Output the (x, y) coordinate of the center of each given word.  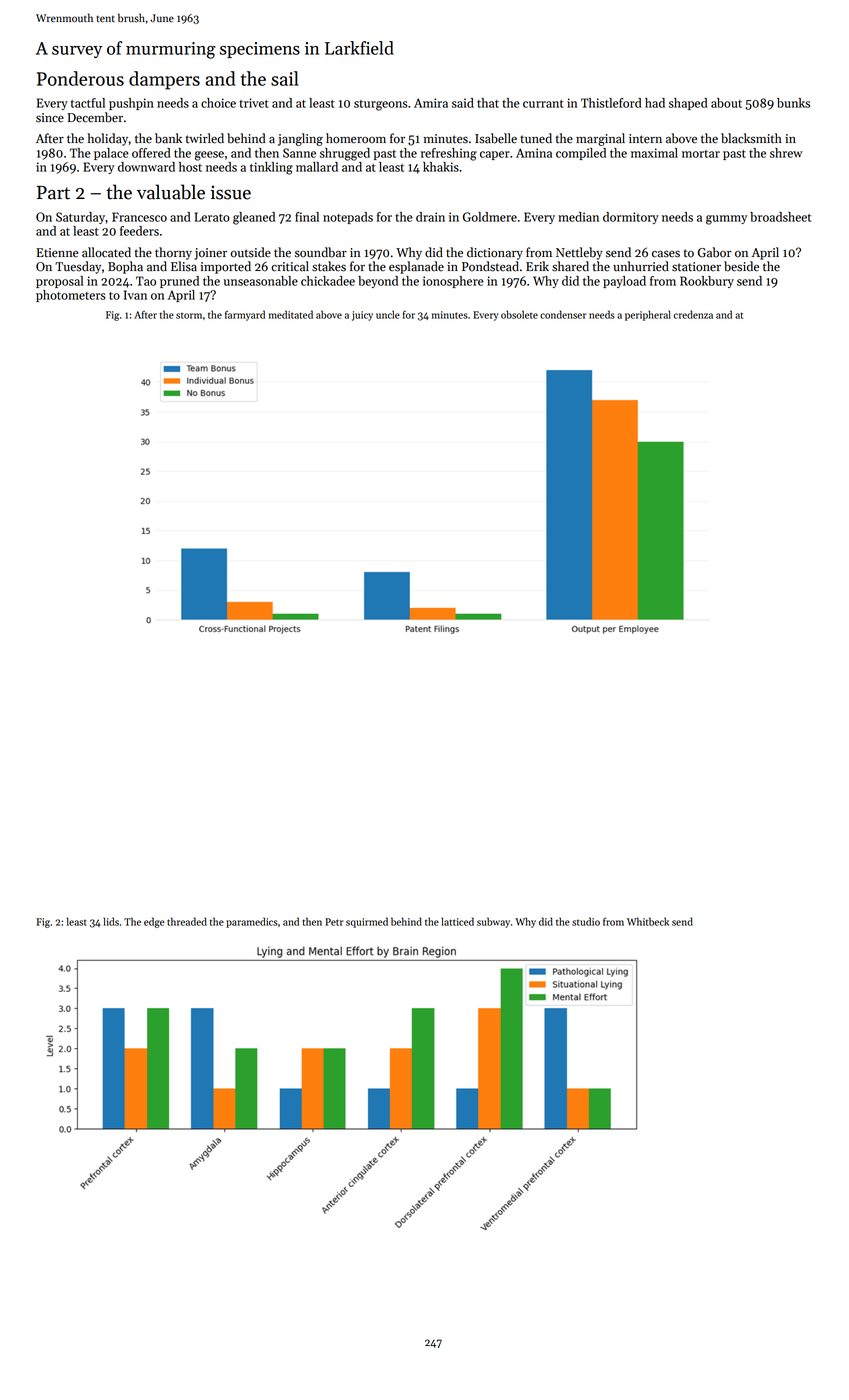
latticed (457, 921)
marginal (600, 139)
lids (111, 921)
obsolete (519, 314)
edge (154, 922)
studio (586, 921)
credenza (693, 314)
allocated (106, 252)
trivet (254, 103)
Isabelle (496, 138)
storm (189, 316)
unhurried (641, 266)
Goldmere (490, 217)
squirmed (367, 922)
